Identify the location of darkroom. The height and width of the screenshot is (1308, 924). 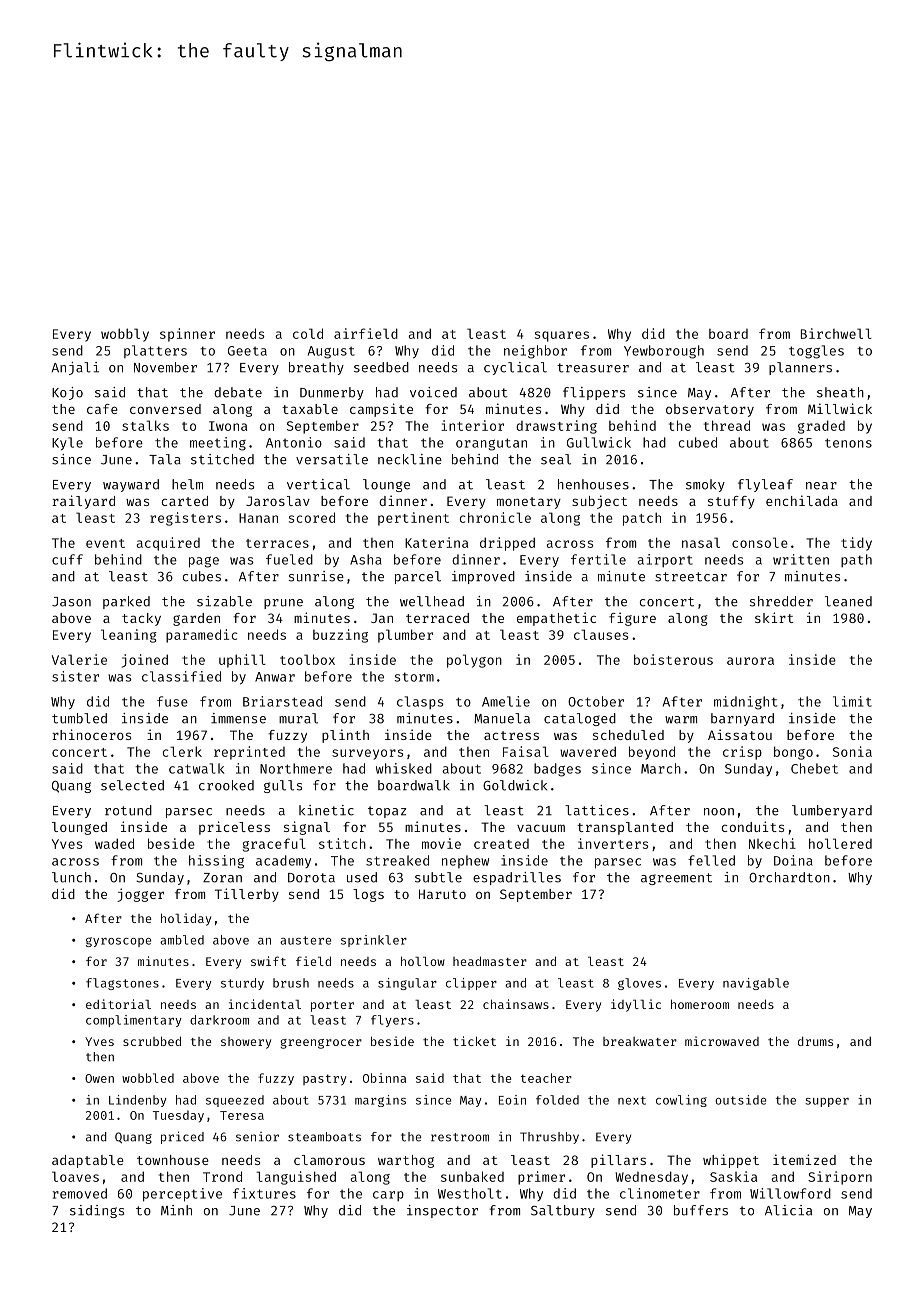
(219, 1020).
